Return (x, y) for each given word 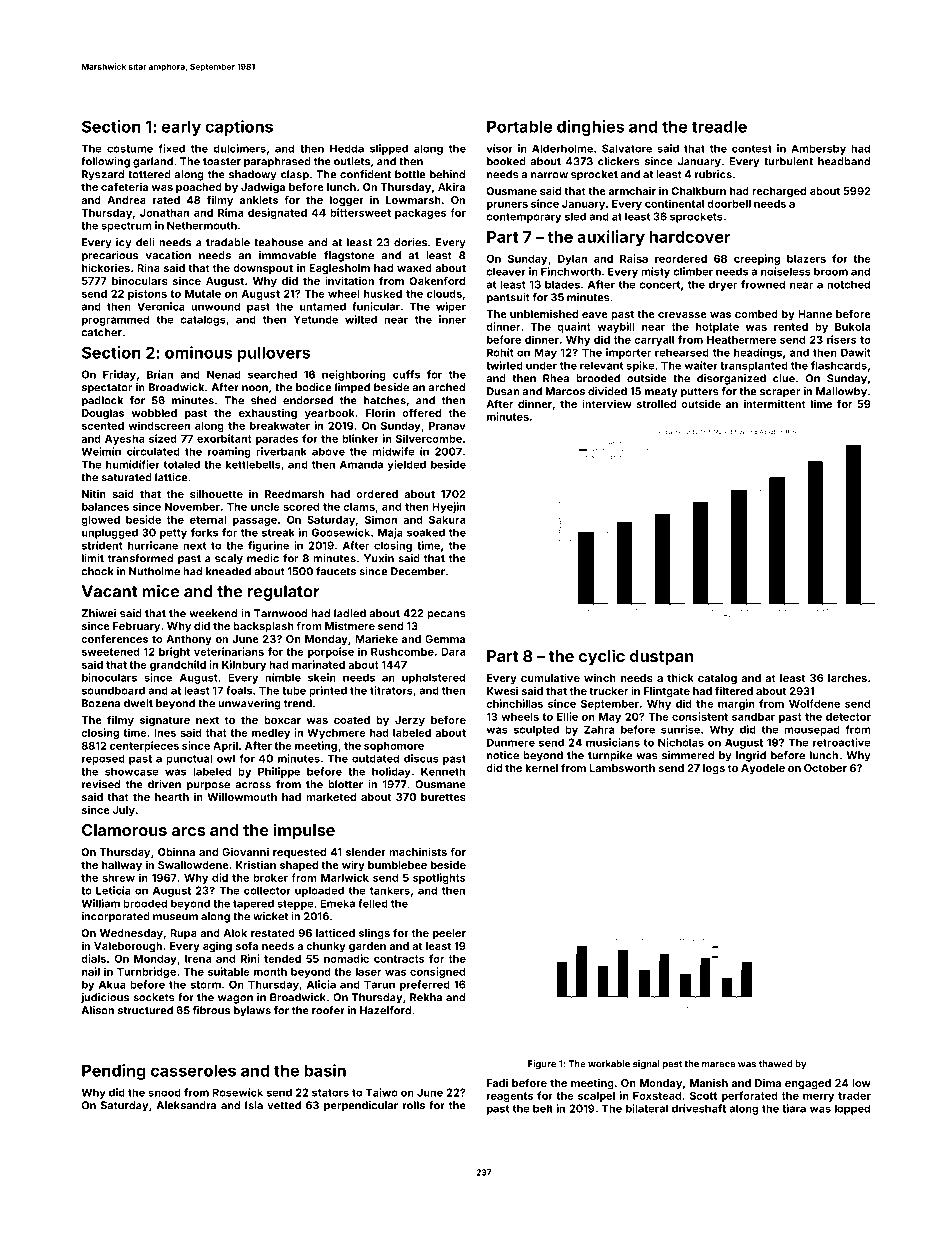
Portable (520, 126)
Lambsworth (622, 768)
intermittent (775, 403)
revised (101, 784)
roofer (328, 1010)
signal (646, 1064)
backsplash (263, 627)
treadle (719, 126)
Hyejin (448, 507)
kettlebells (253, 464)
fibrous (211, 1010)
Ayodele (763, 769)
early (181, 128)
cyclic (602, 657)
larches (847, 678)
